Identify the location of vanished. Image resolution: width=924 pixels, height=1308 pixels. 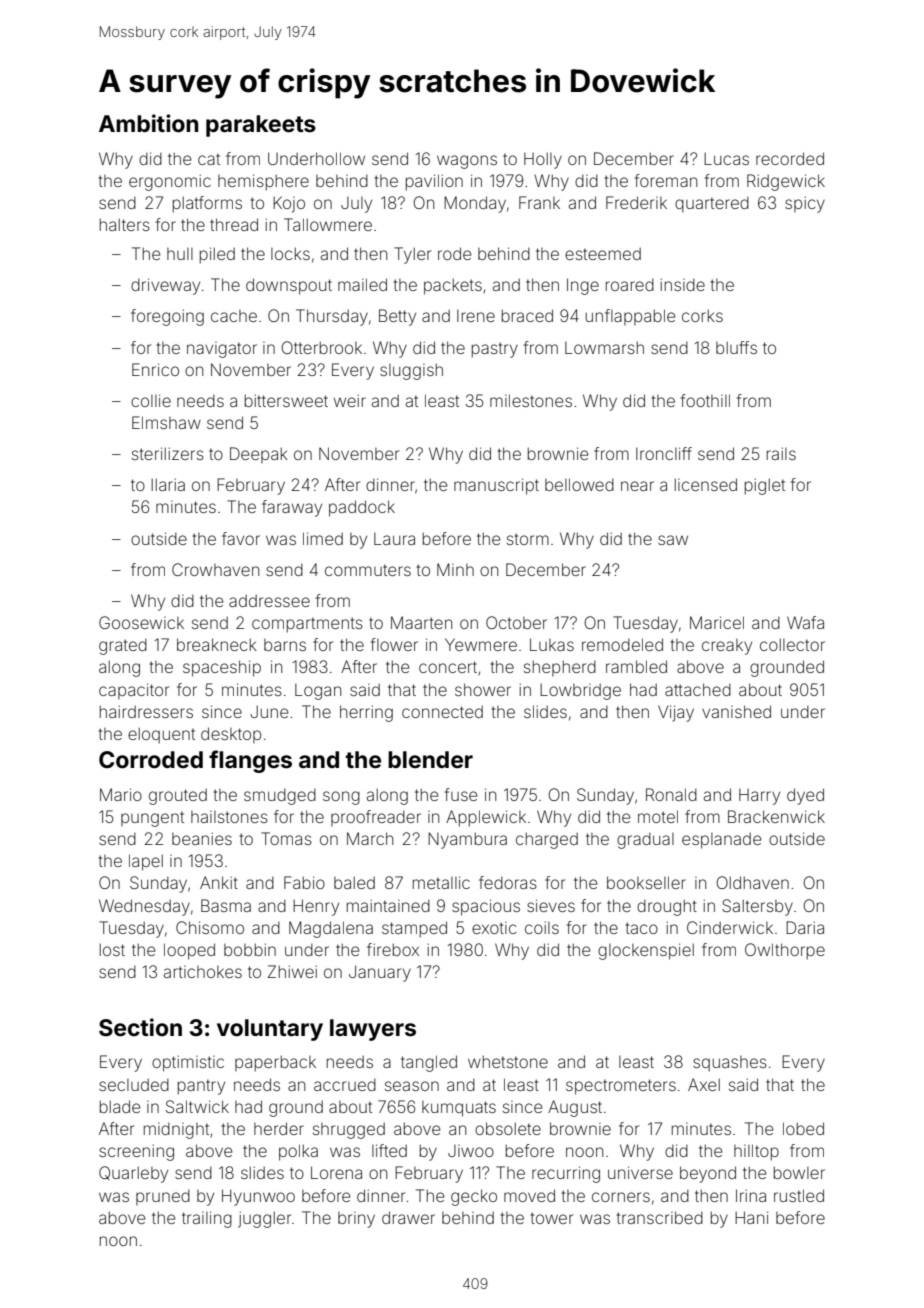
(736, 711).
